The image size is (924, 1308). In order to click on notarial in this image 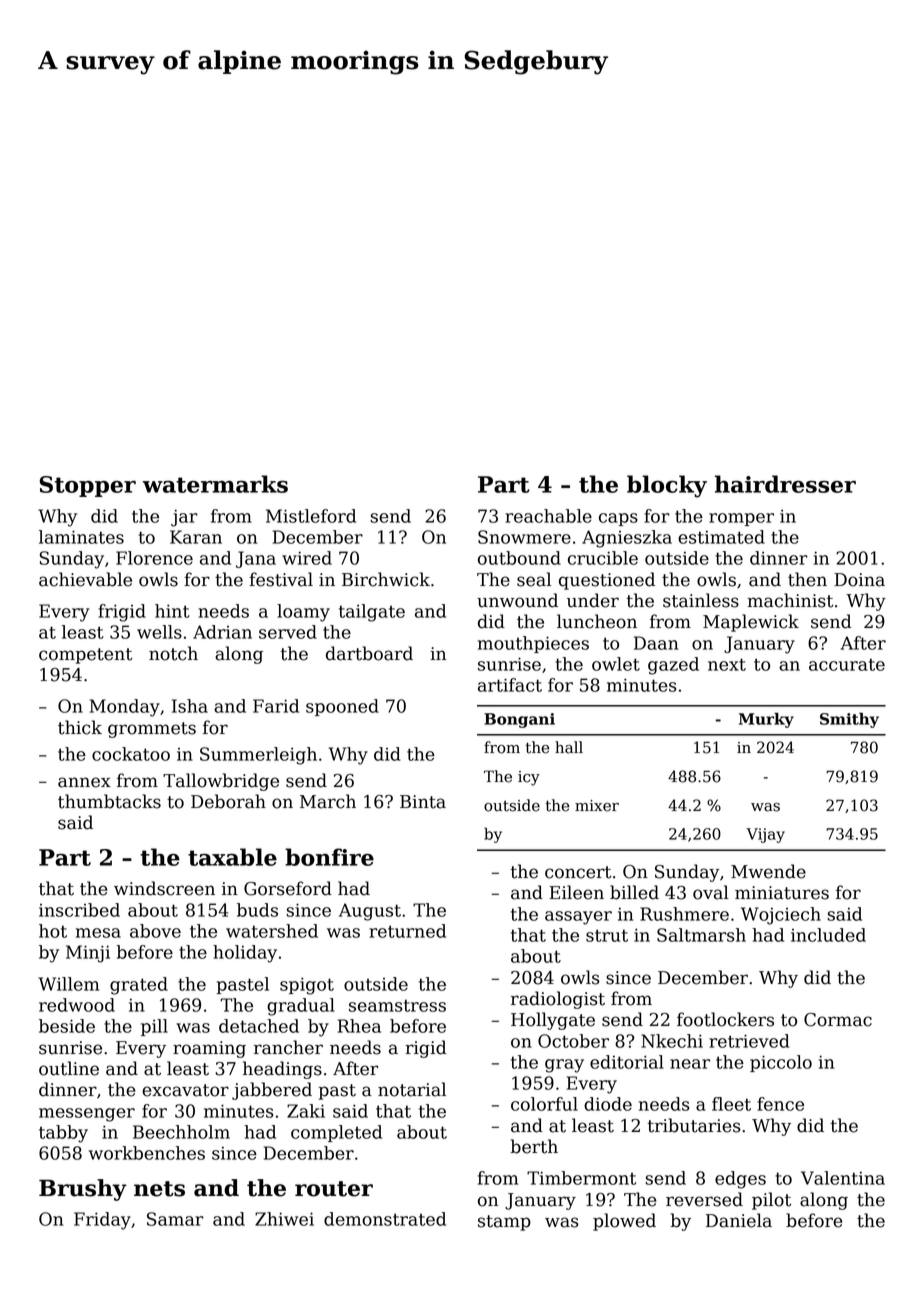, I will do `click(412, 1089)`.
